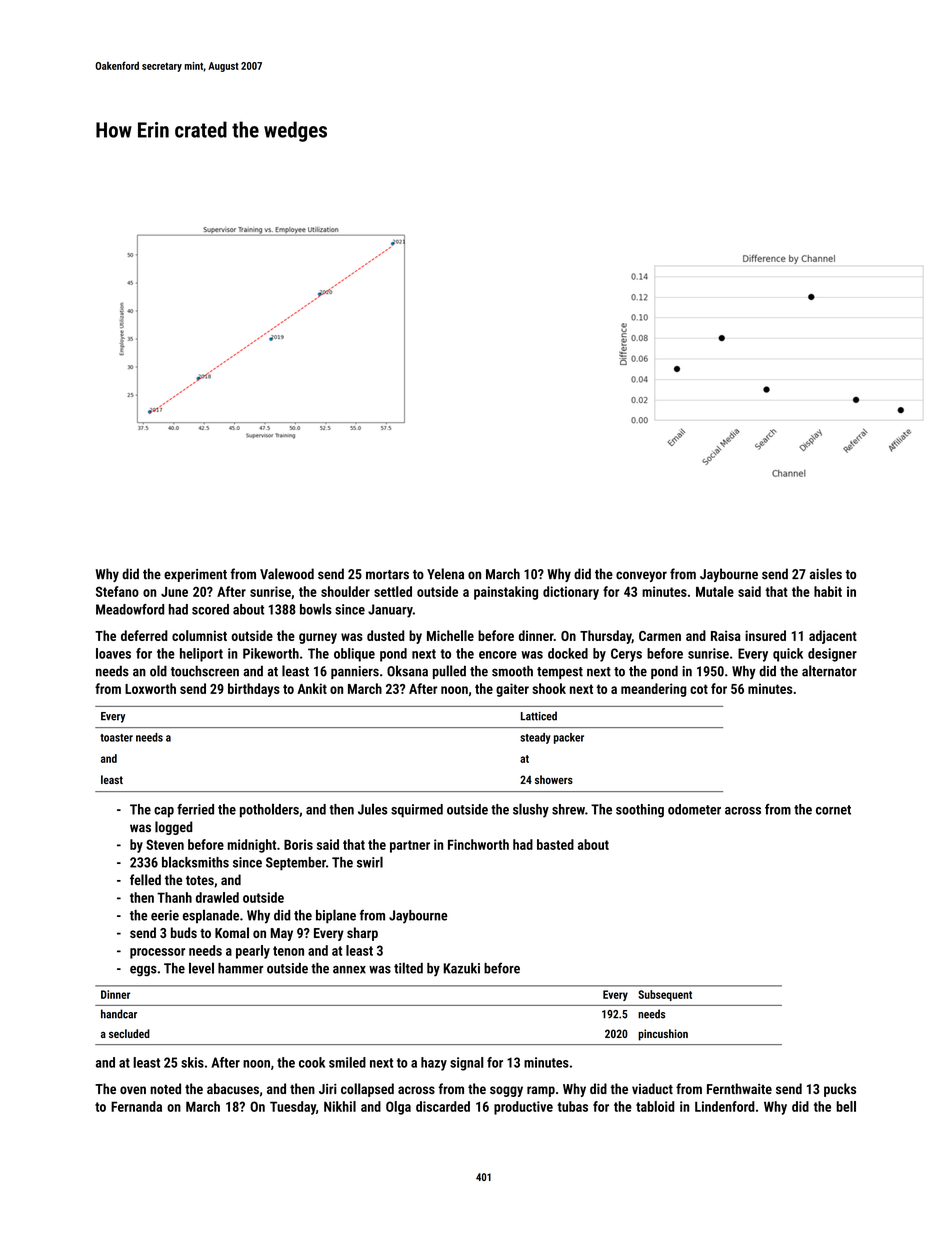 The width and height of the screenshot is (952, 1233). I want to click on abacuses, so click(233, 1088).
